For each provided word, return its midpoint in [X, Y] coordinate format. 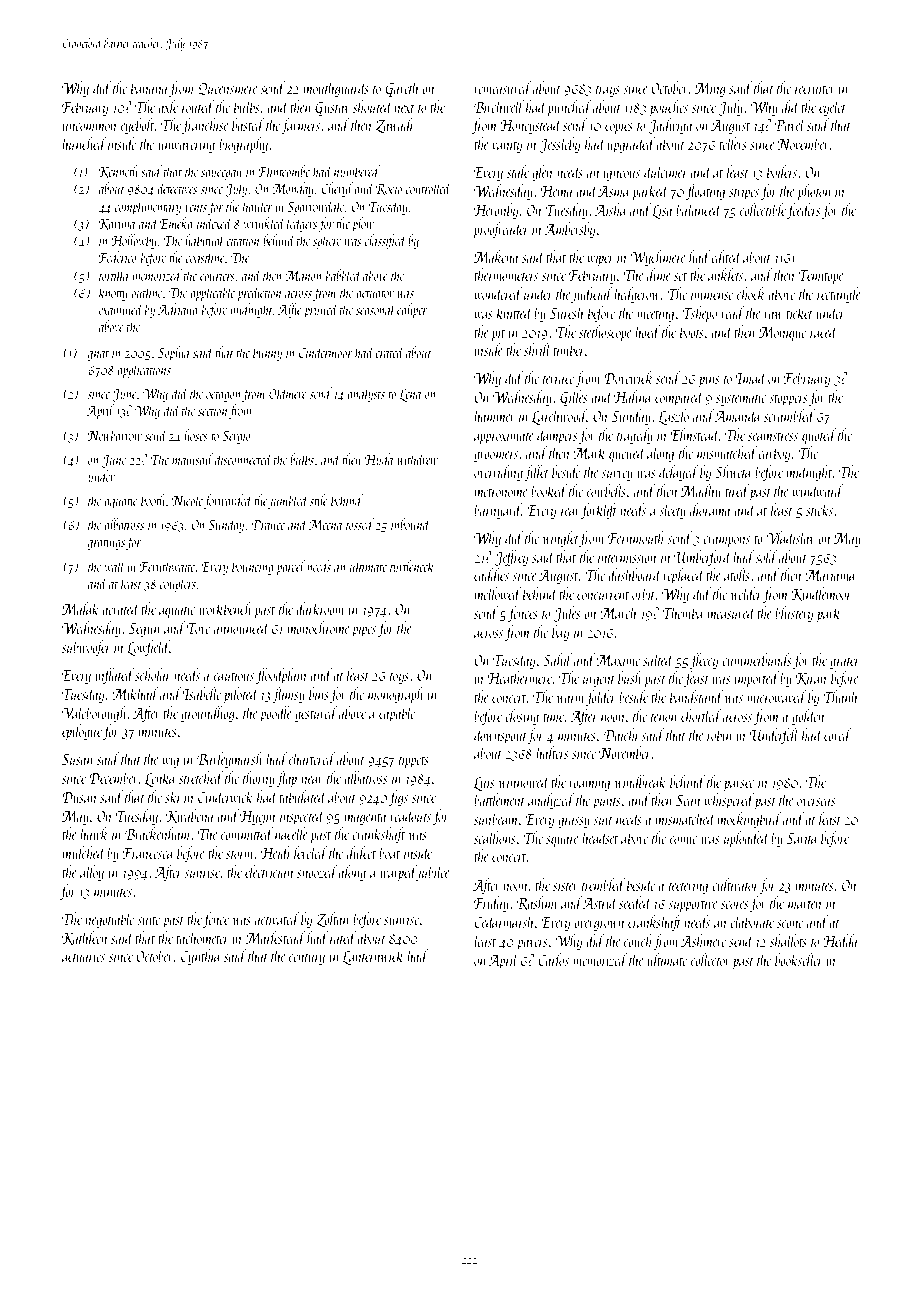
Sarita [802, 838]
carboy [774, 454]
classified [386, 241]
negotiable [110, 920]
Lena [410, 395]
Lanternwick [373, 957]
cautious [234, 676]
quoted [819, 436]
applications [144, 370]
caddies [491, 574]
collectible [763, 209]
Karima [117, 224]
